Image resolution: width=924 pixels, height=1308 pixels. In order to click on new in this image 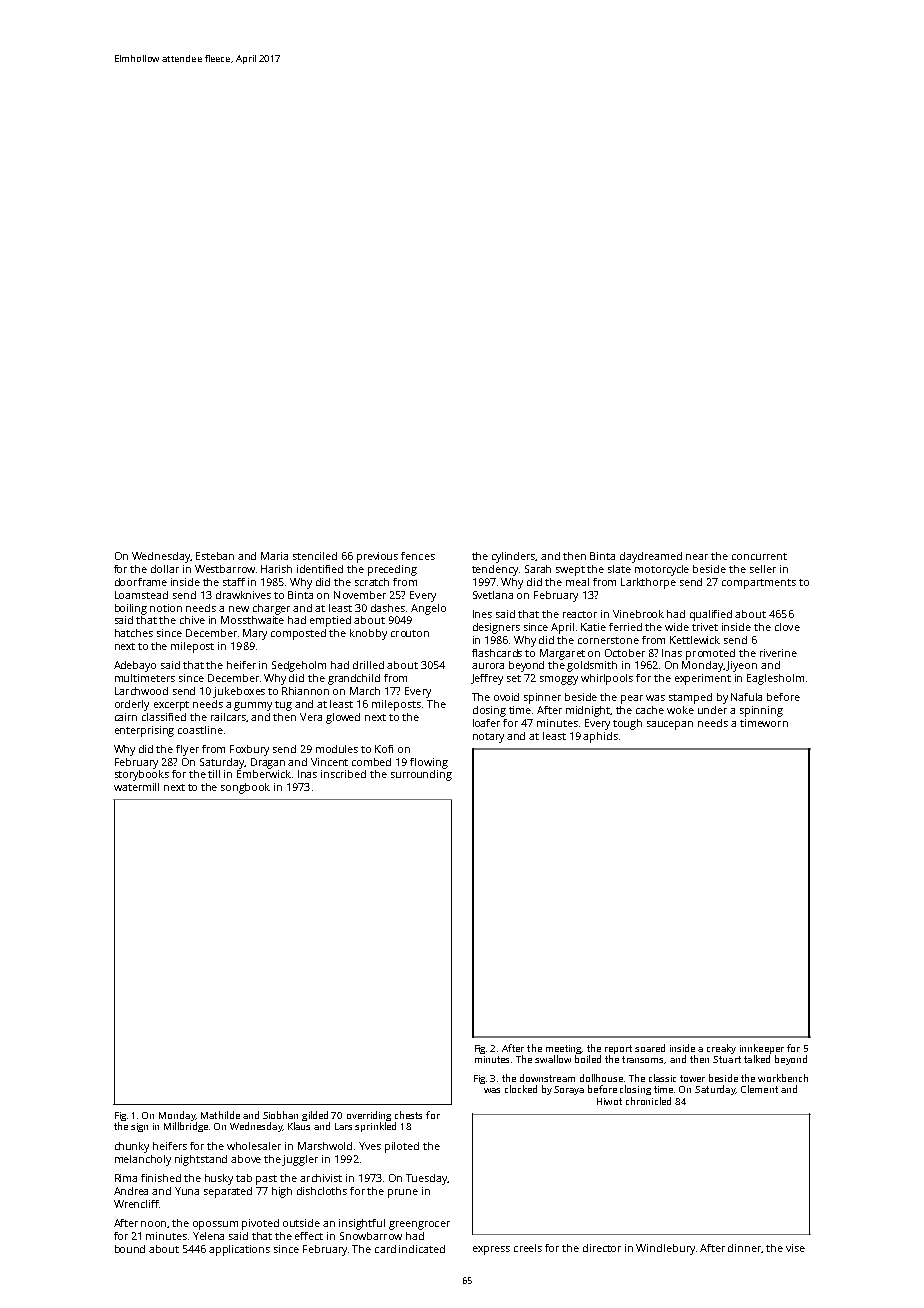, I will do `click(239, 609)`.
